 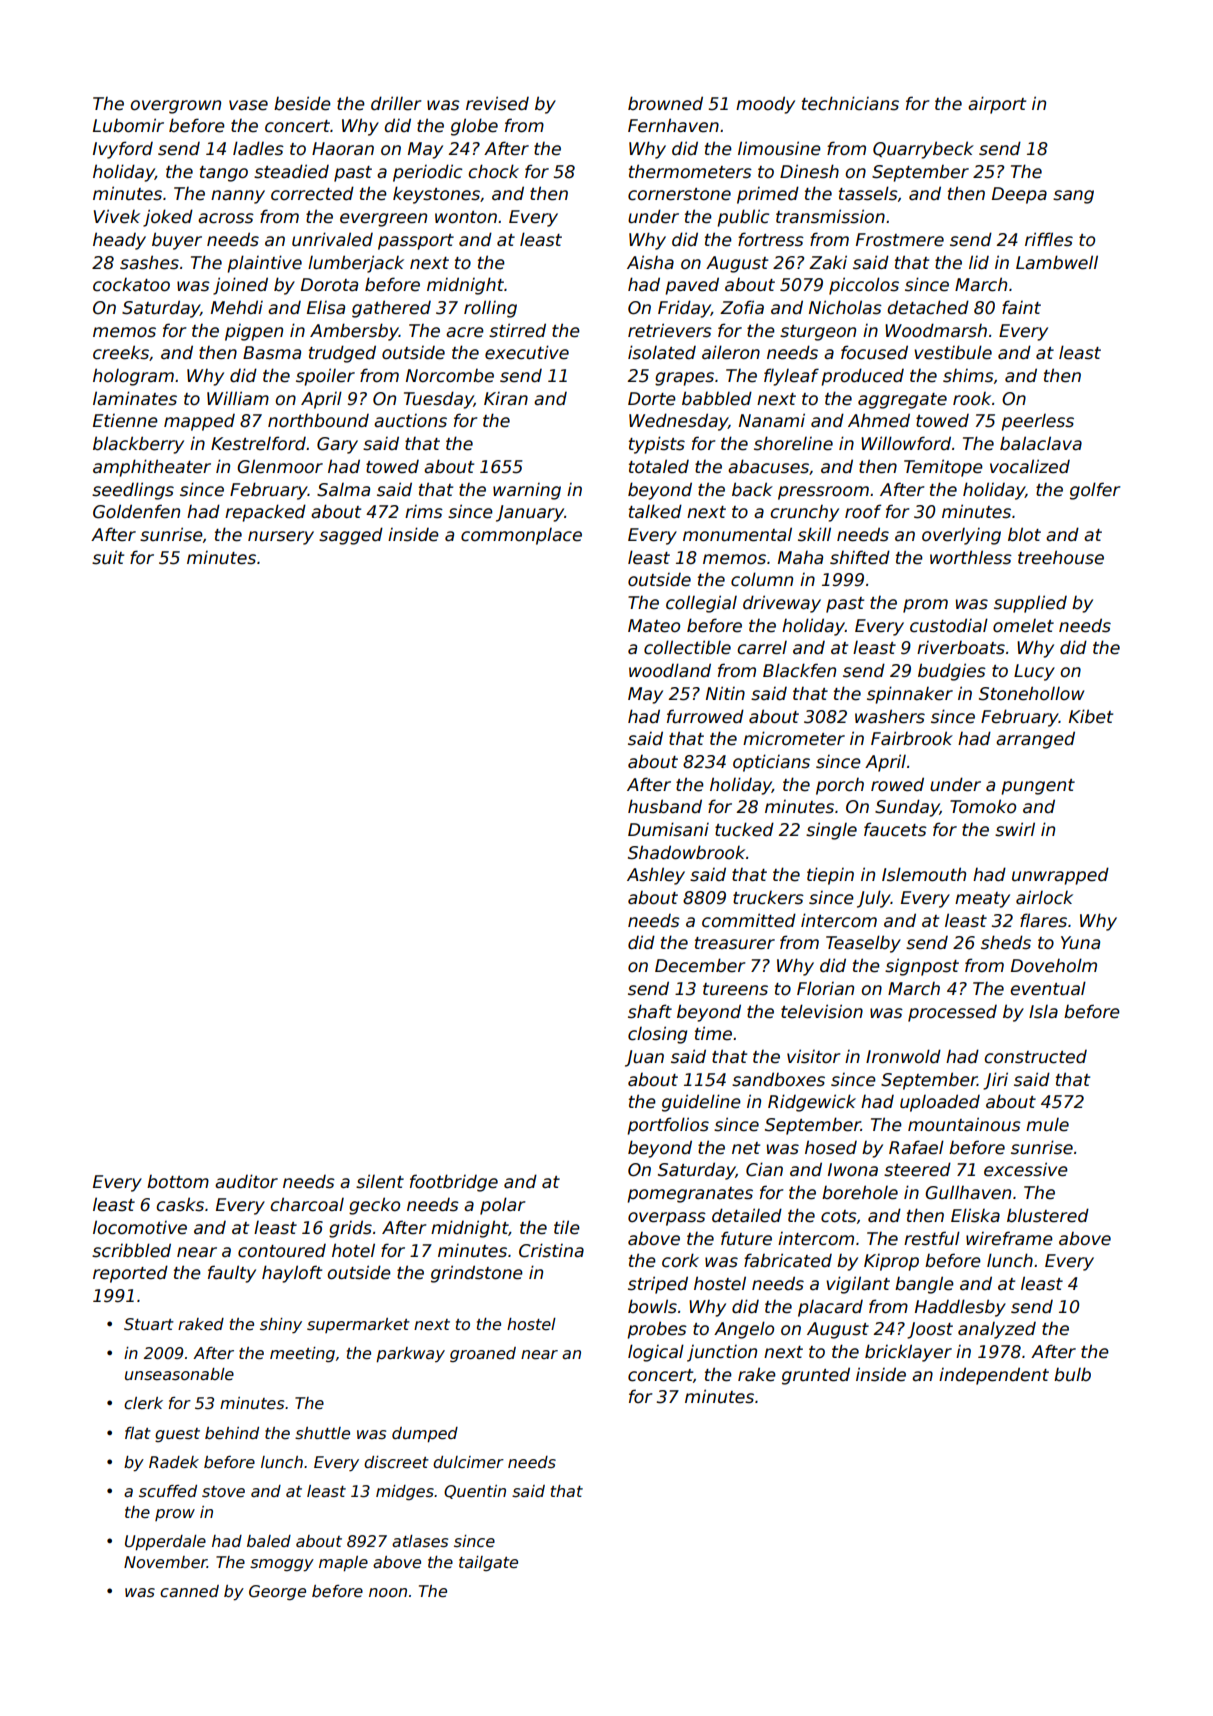 I want to click on noon, so click(x=388, y=1592).
